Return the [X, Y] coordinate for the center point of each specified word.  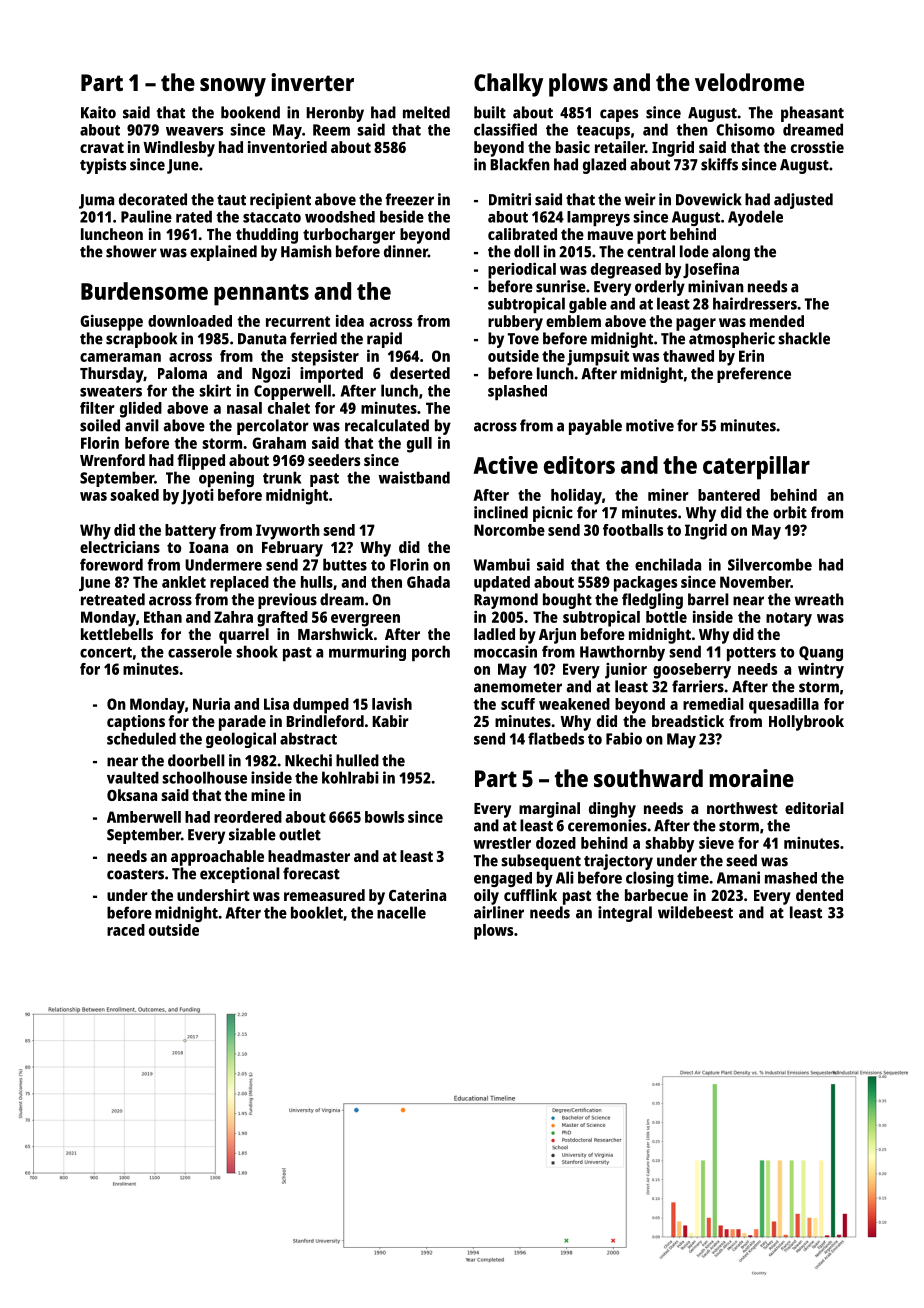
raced [126, 930]
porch [431, 653]
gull [419, 445]
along [731, 253]
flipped [201, 462]
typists [103, 166]
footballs [633, 530]
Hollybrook [806, 723]
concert [106, 652]
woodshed [340, 217]
